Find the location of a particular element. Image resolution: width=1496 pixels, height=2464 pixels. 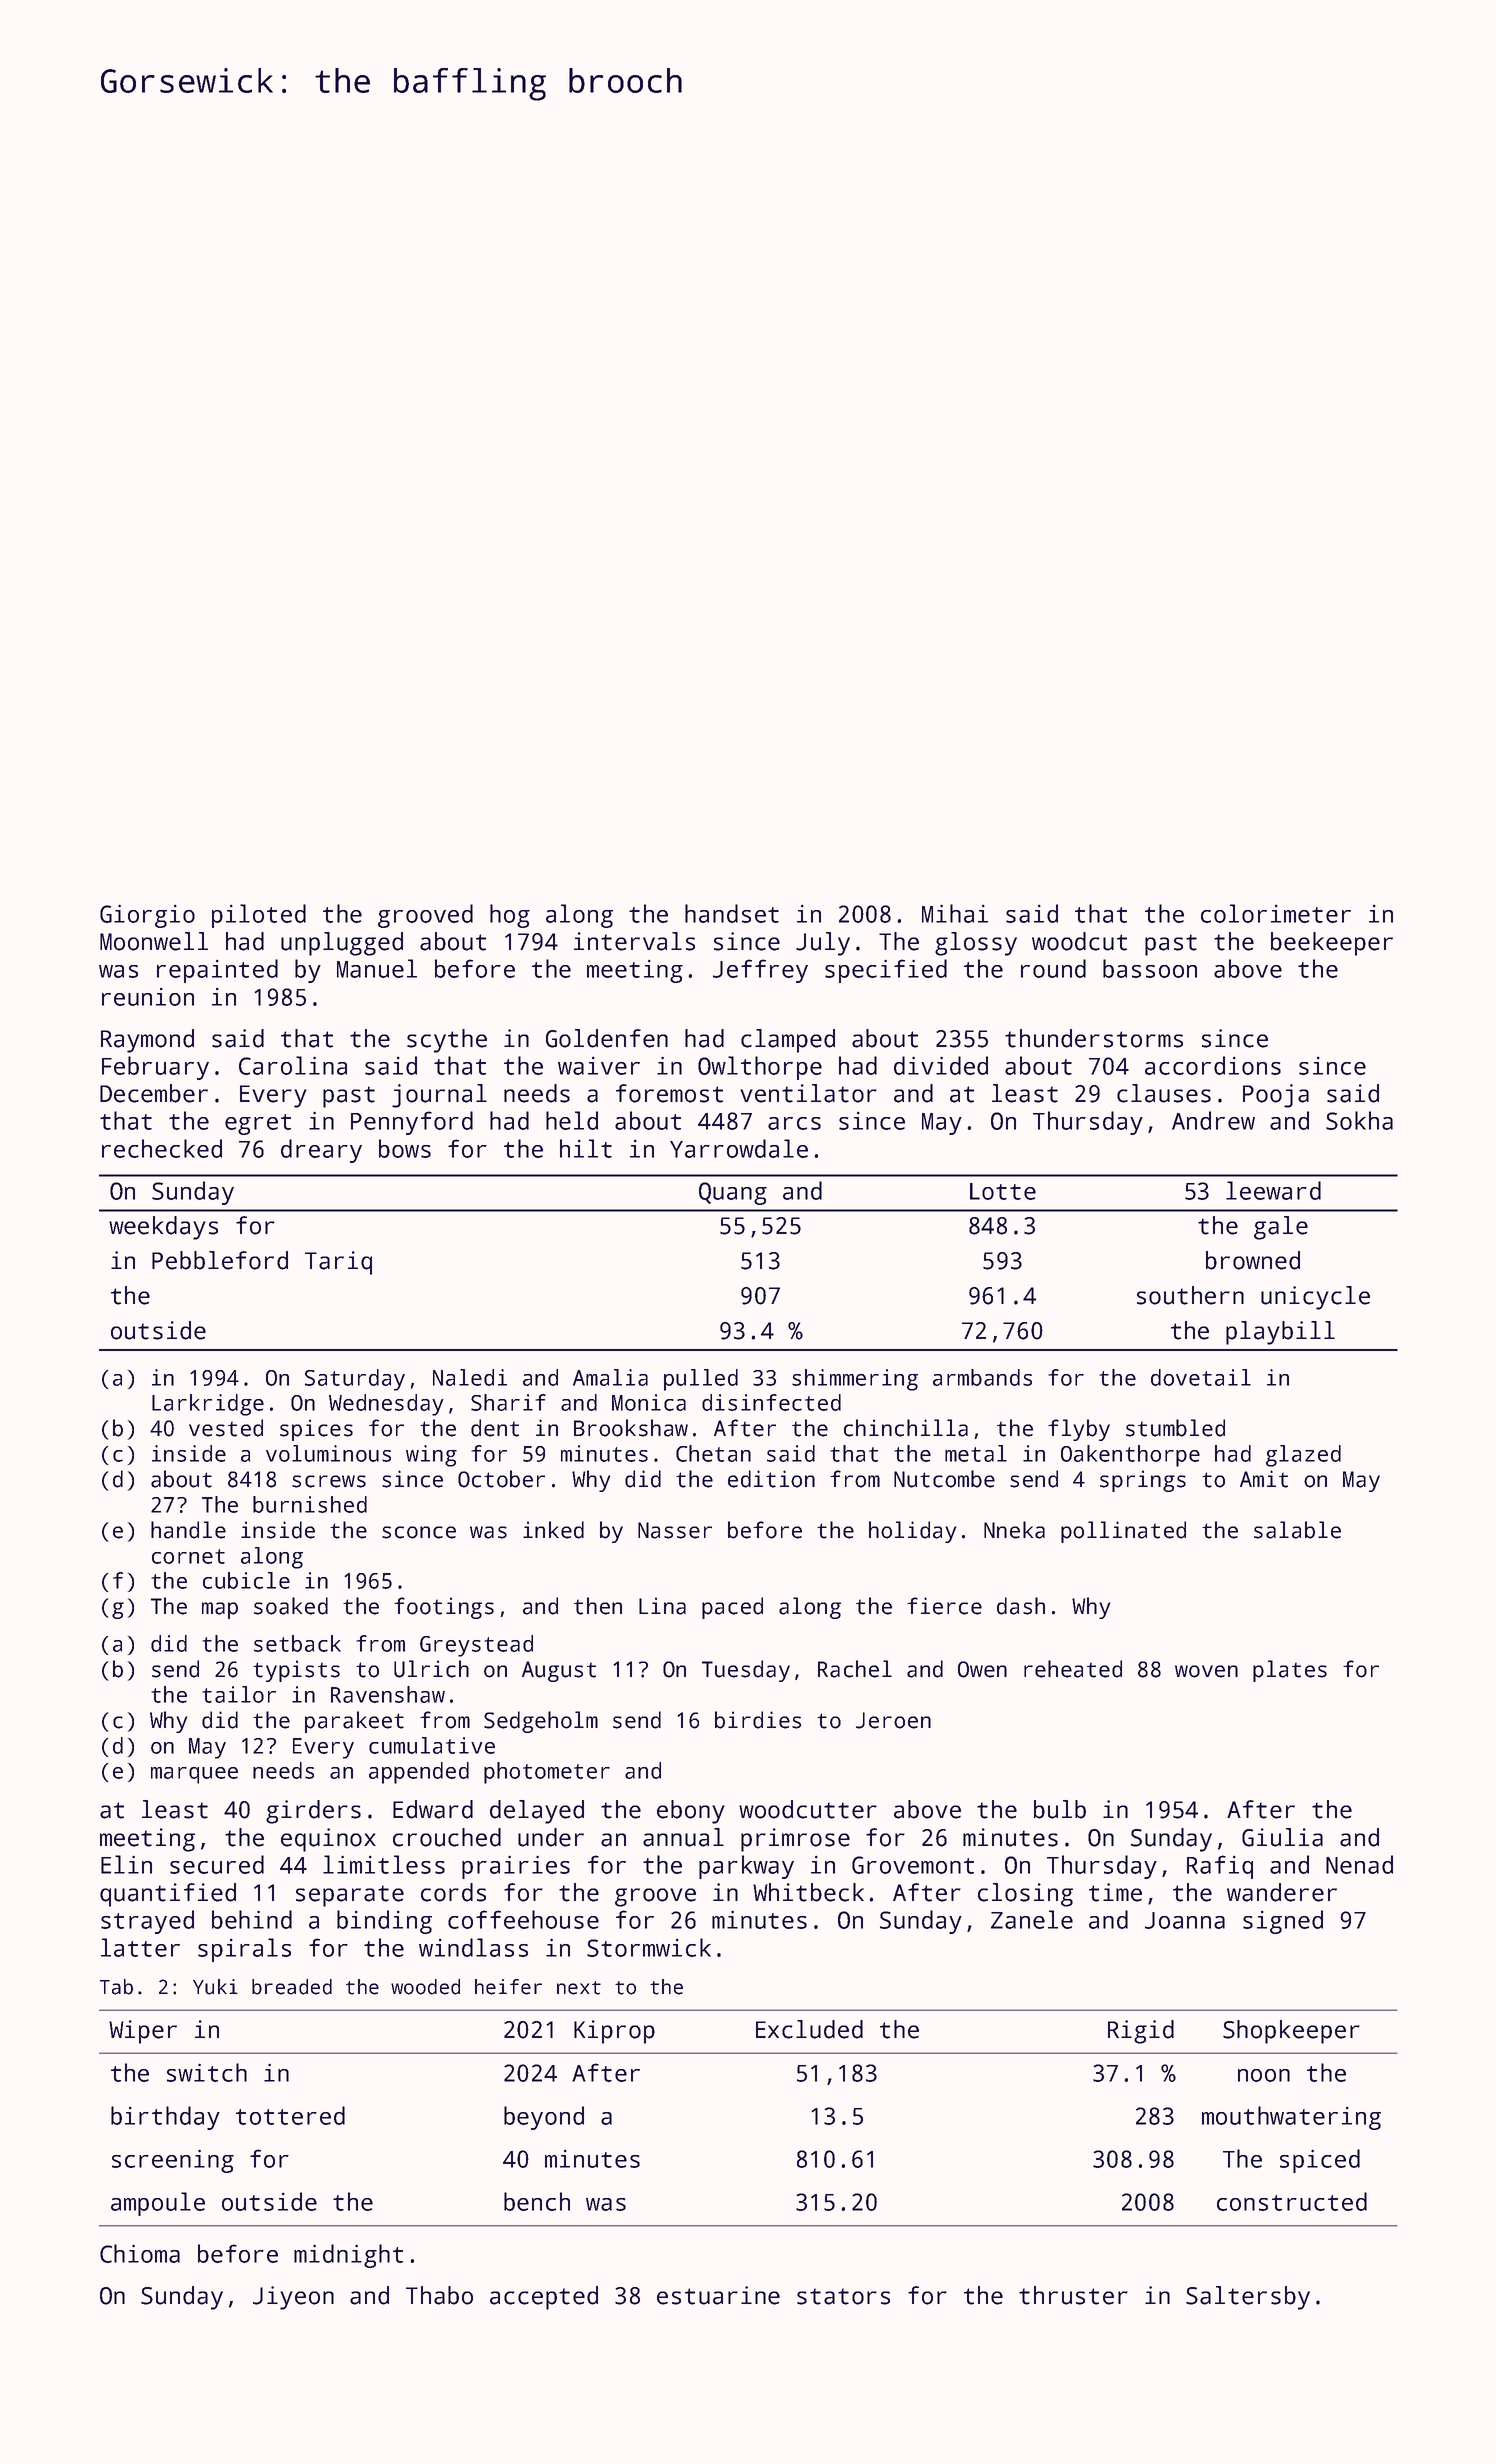

noon is located at coordinates (1264, 2075).
